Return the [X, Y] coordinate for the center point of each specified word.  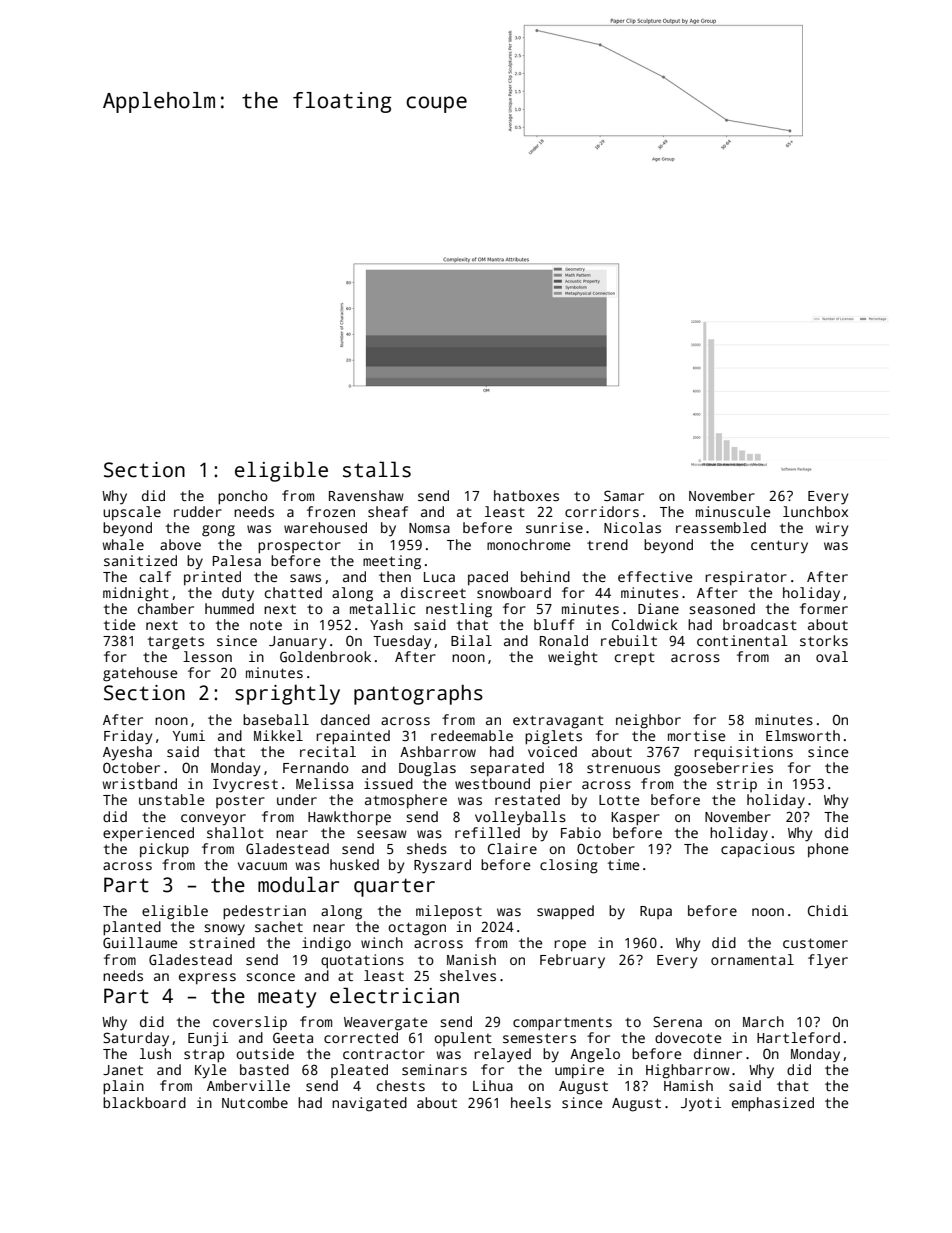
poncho [243, 497]
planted [132, 928]
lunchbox [815, 511]
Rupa [656, 912]
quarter [394, 887]
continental [742, 640]
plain [123, 1087]
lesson [207, 656]
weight [573, 658]
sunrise [554, 527]
